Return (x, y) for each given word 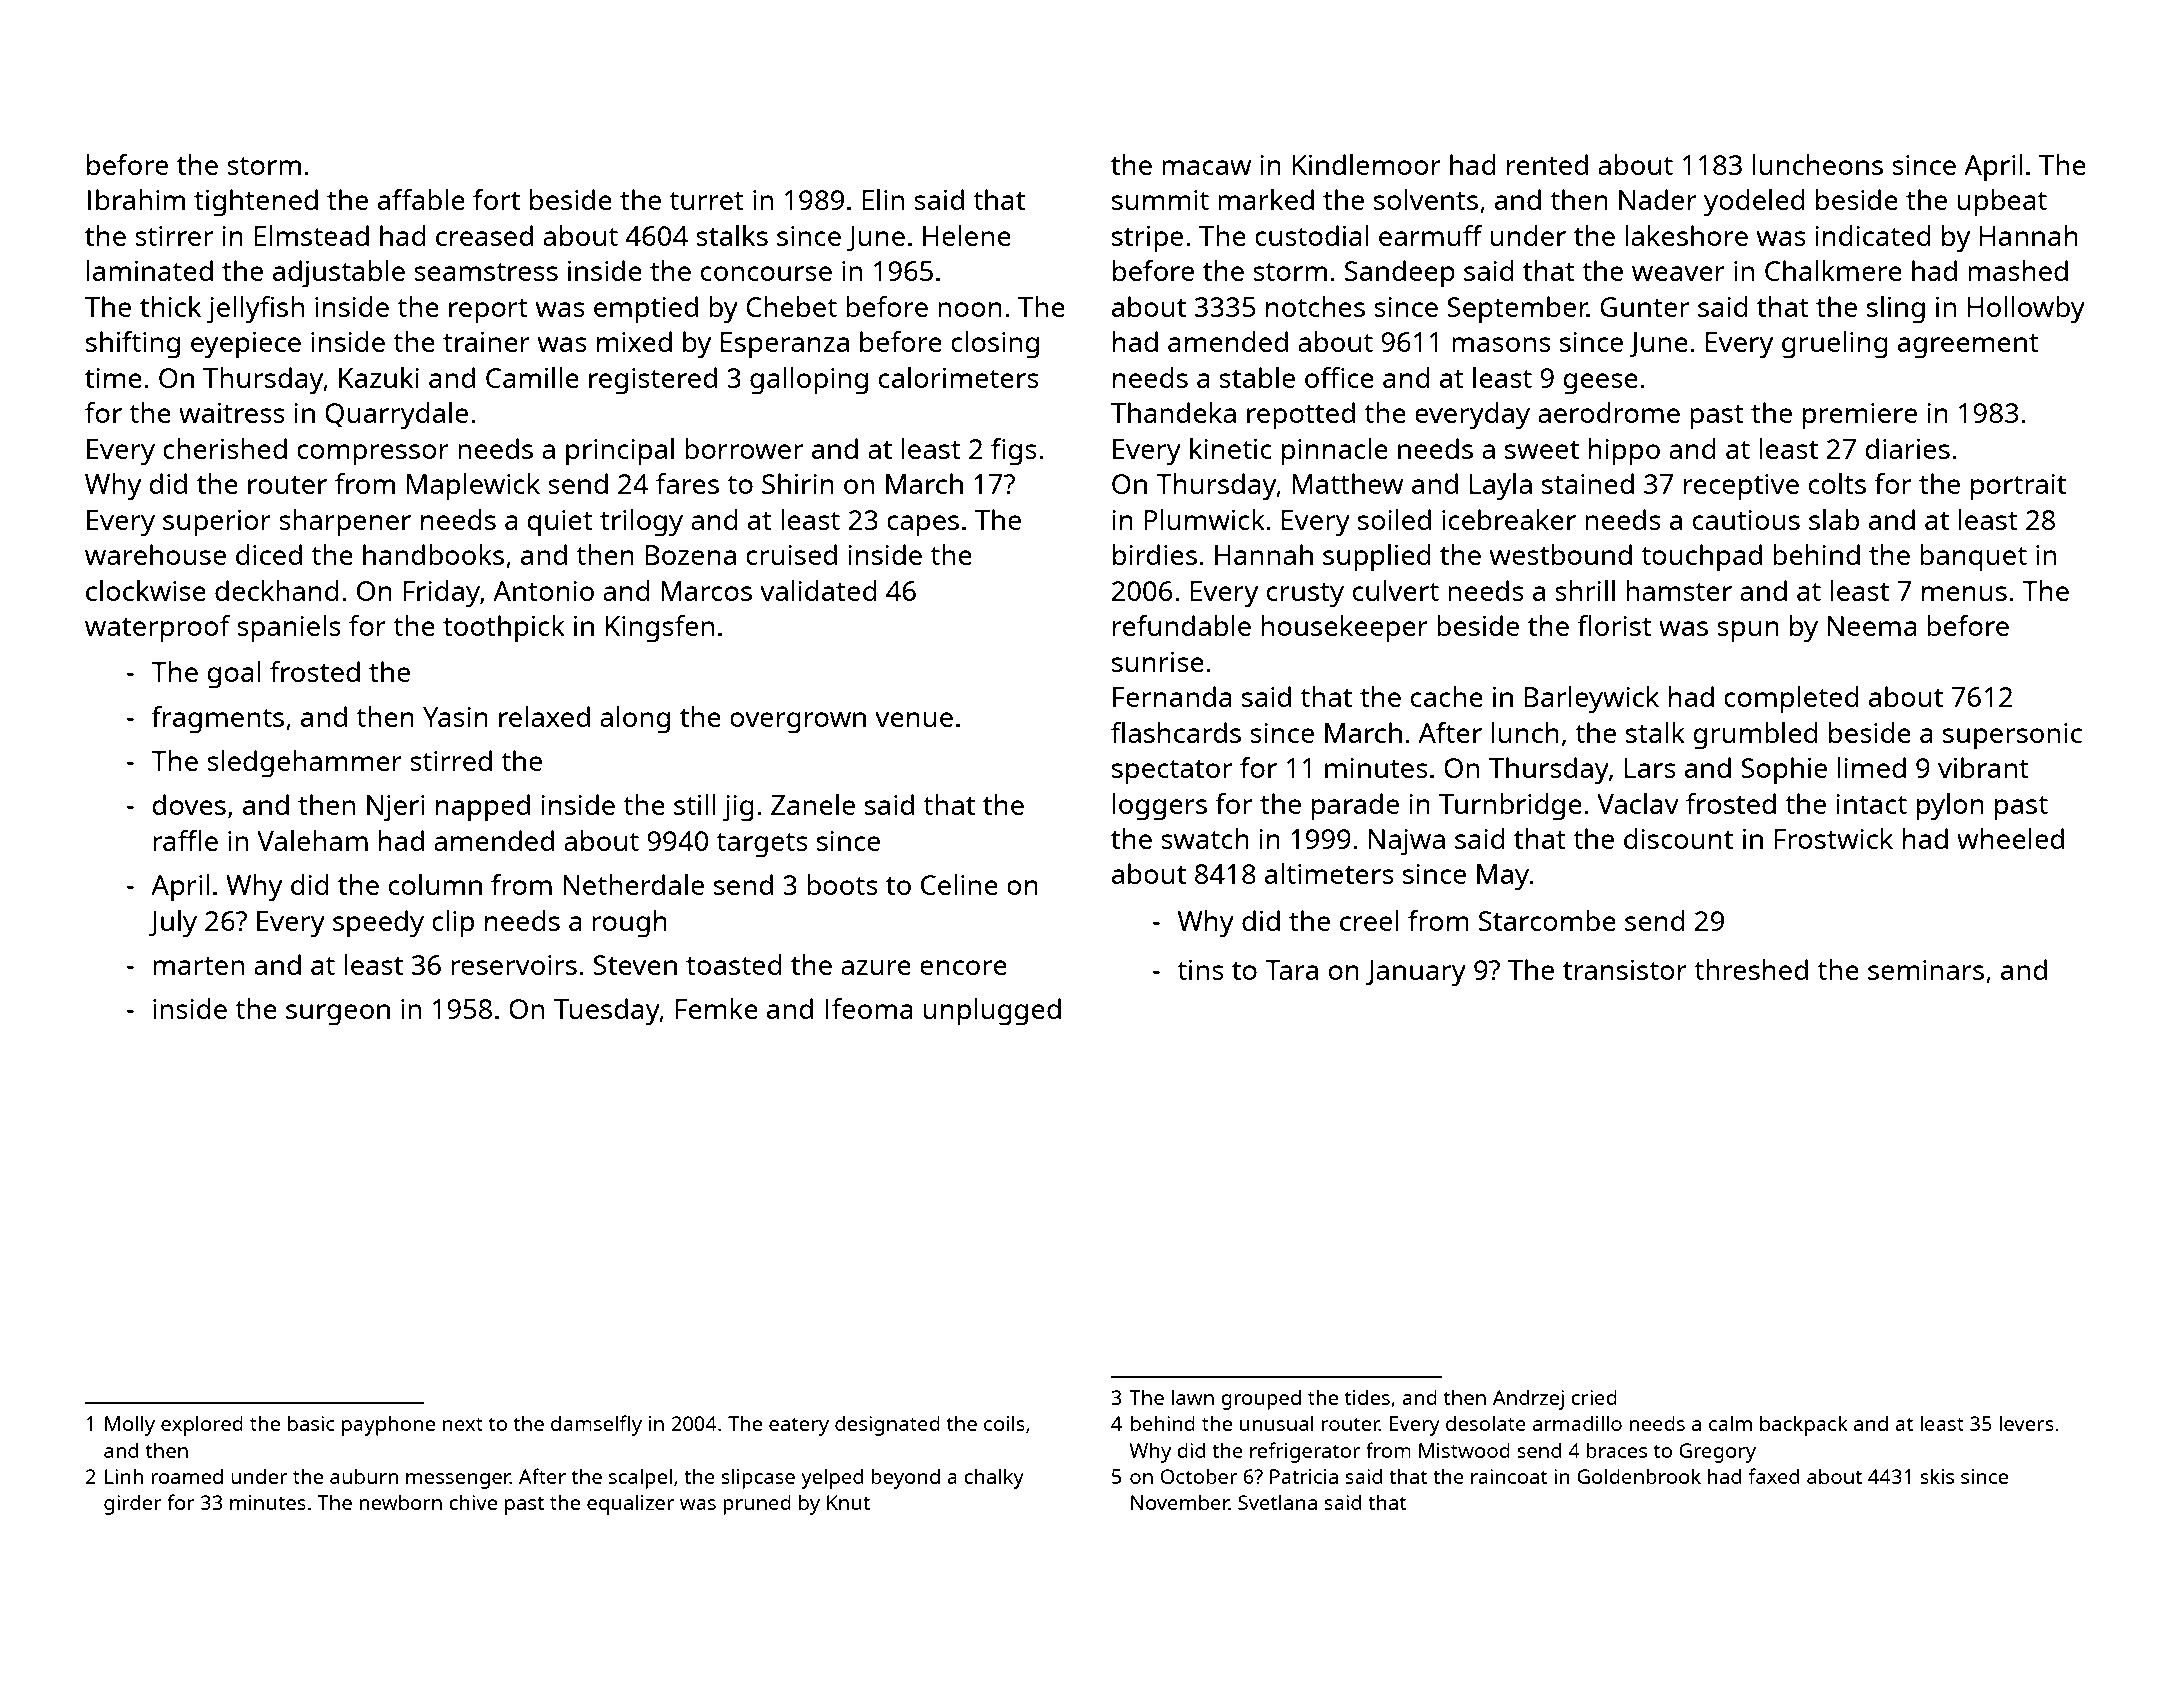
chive (473, 1502)
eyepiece (246, 345)
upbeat (2002, 203)
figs (1014, 452)
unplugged (992, 1012)
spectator (1172, 772)
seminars (1926, 970)
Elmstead (311, 235)
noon (970, 309)
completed (1791, 700)
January (1416, 973)
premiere (1860, 416)
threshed (1751, 969)
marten (198, 966)
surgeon (338, 1015)
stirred (451, 760)
